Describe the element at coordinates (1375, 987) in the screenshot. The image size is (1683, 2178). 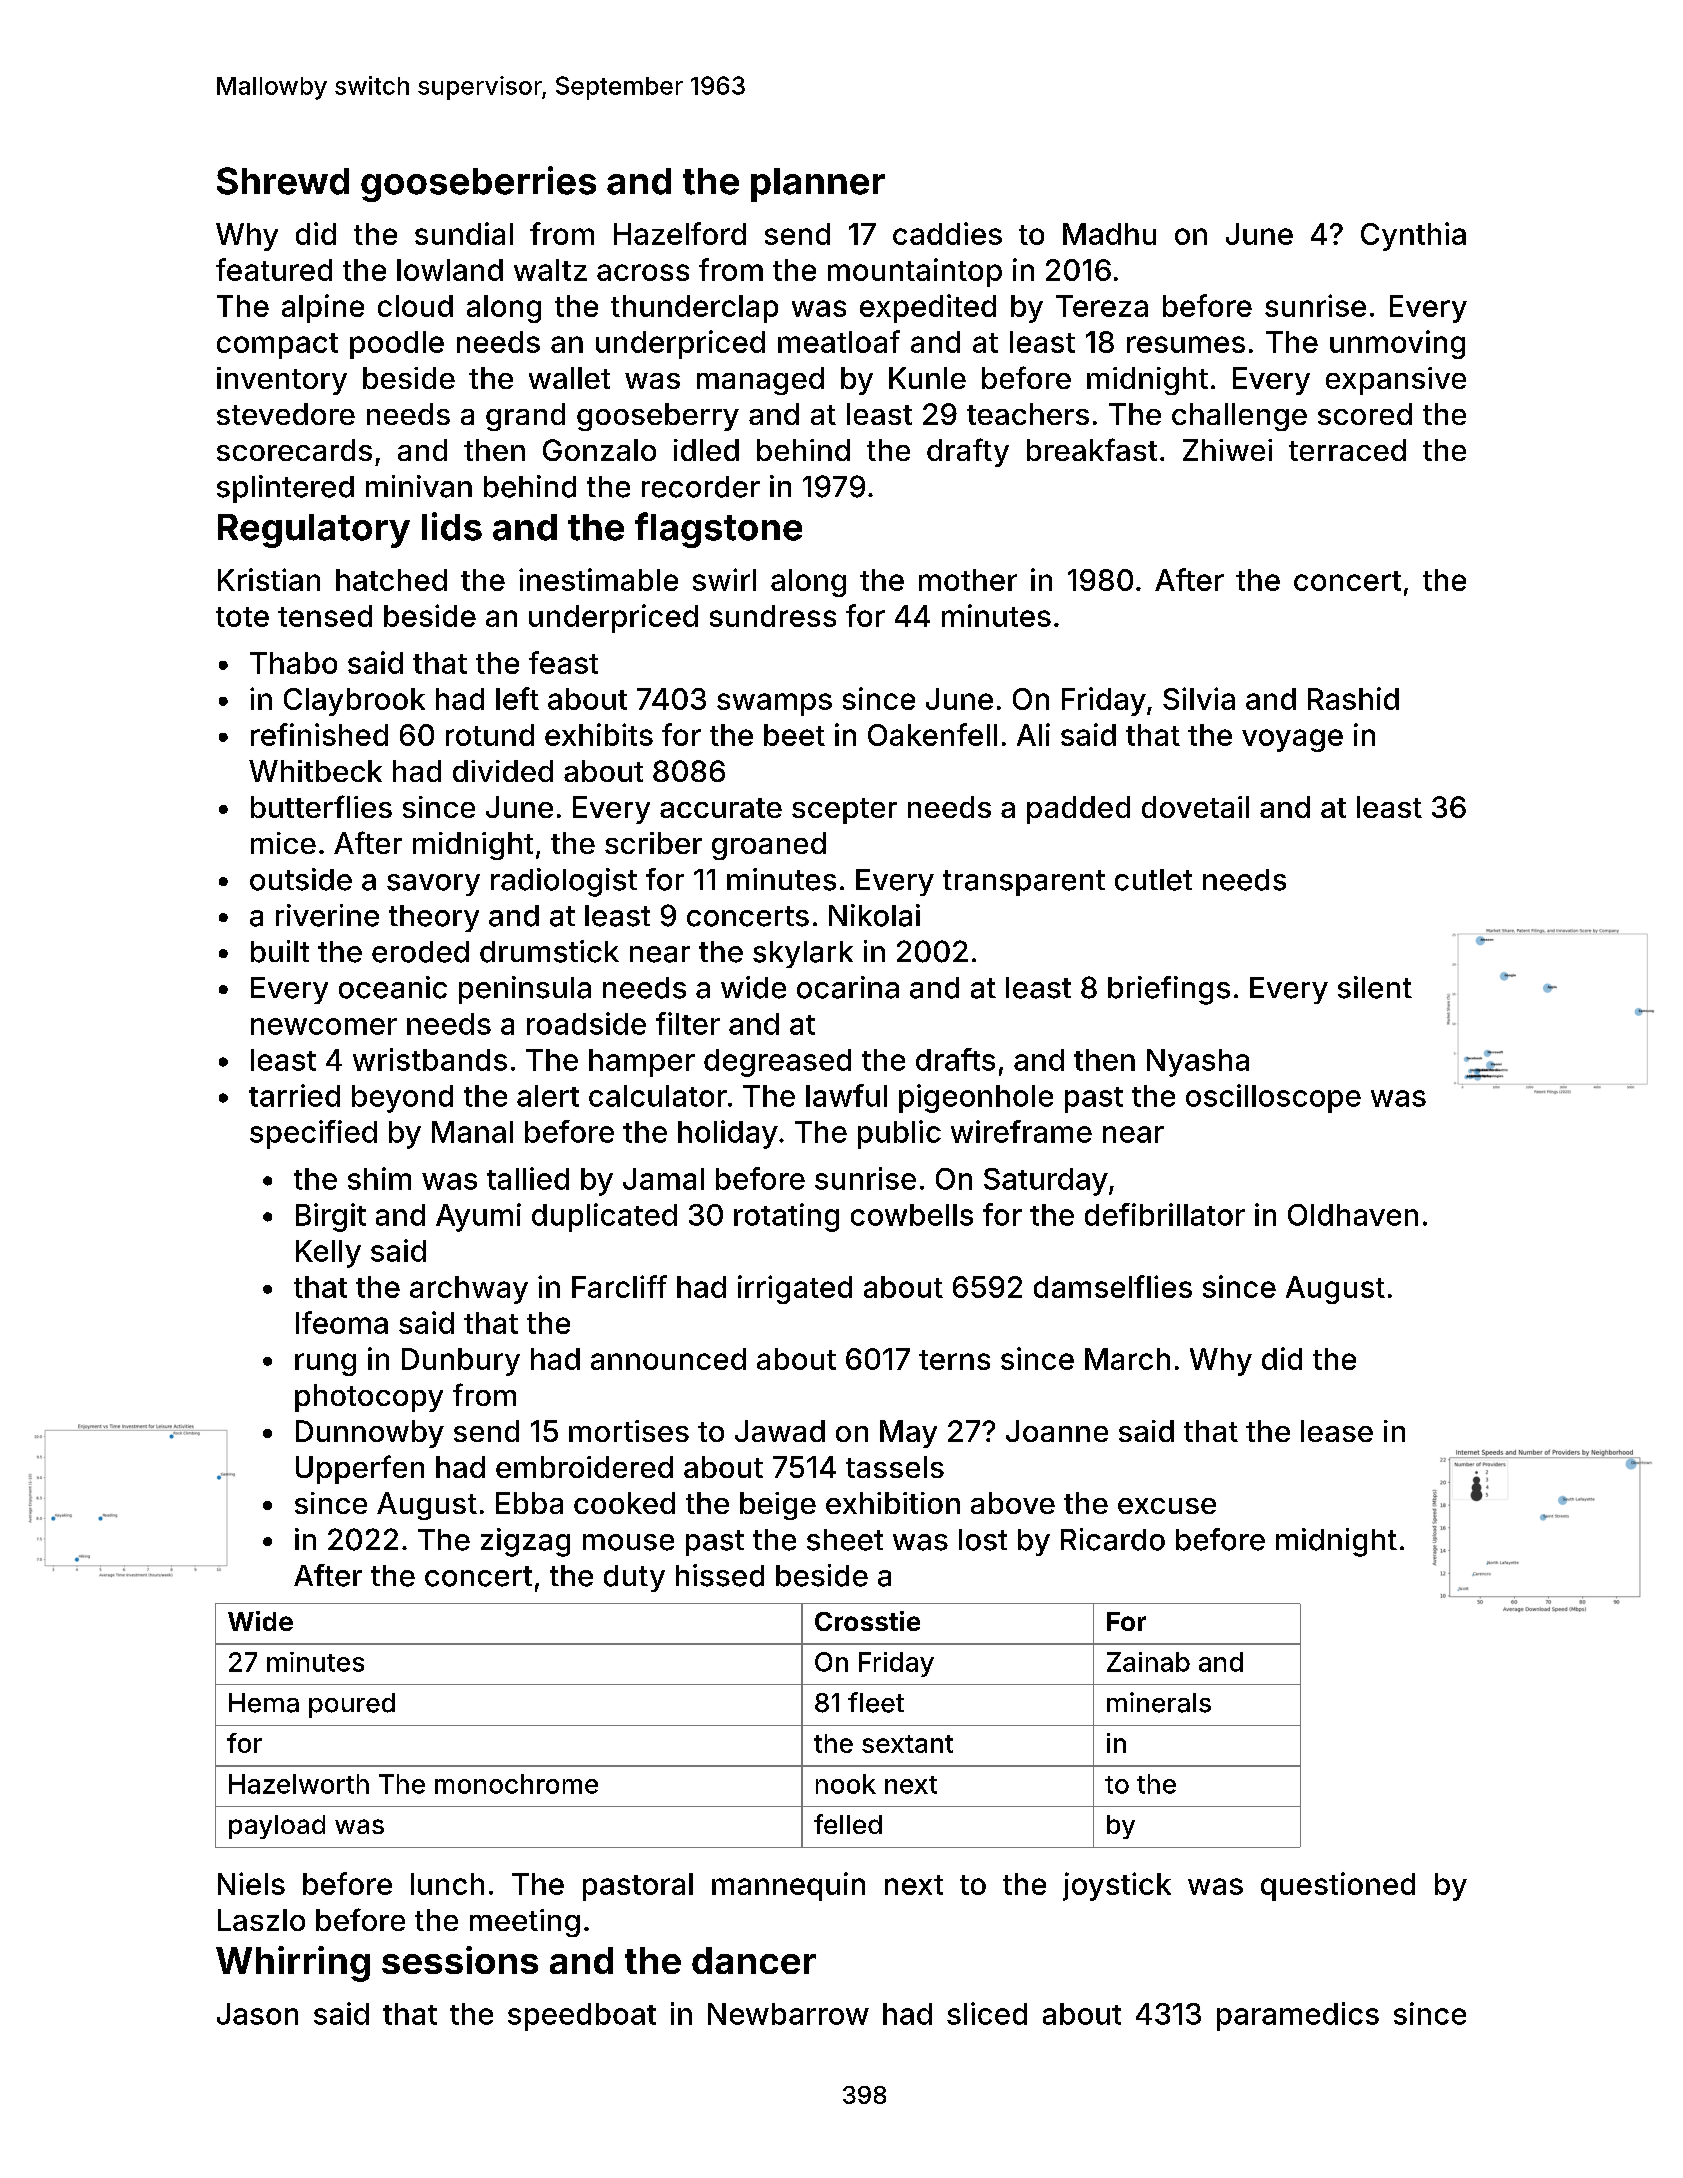
I see `silent` at that location.
